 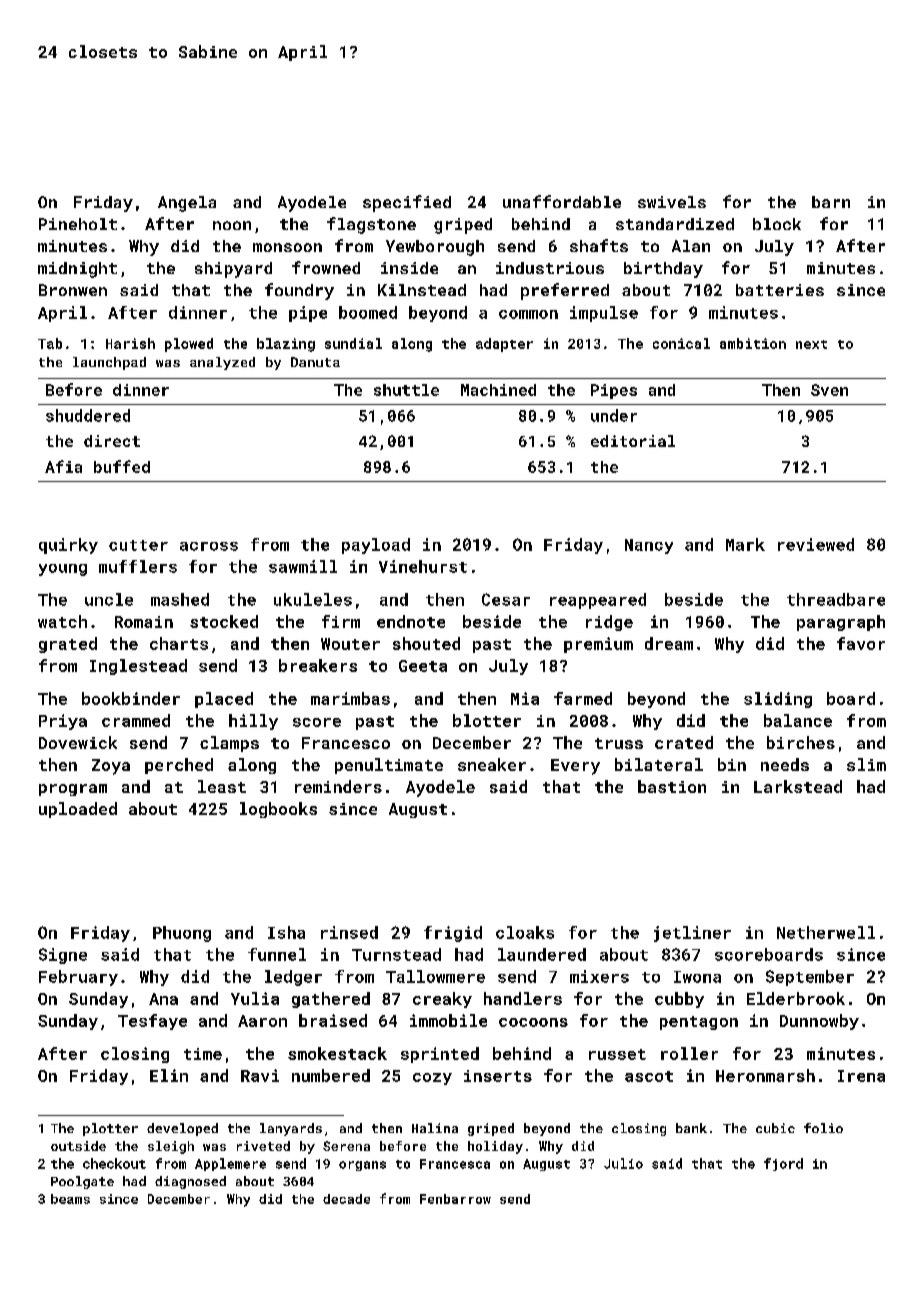 What do you see at coordinates (152, 1022) in the page?
I see `Tesfaye` at bounding box center [152, 1022].
